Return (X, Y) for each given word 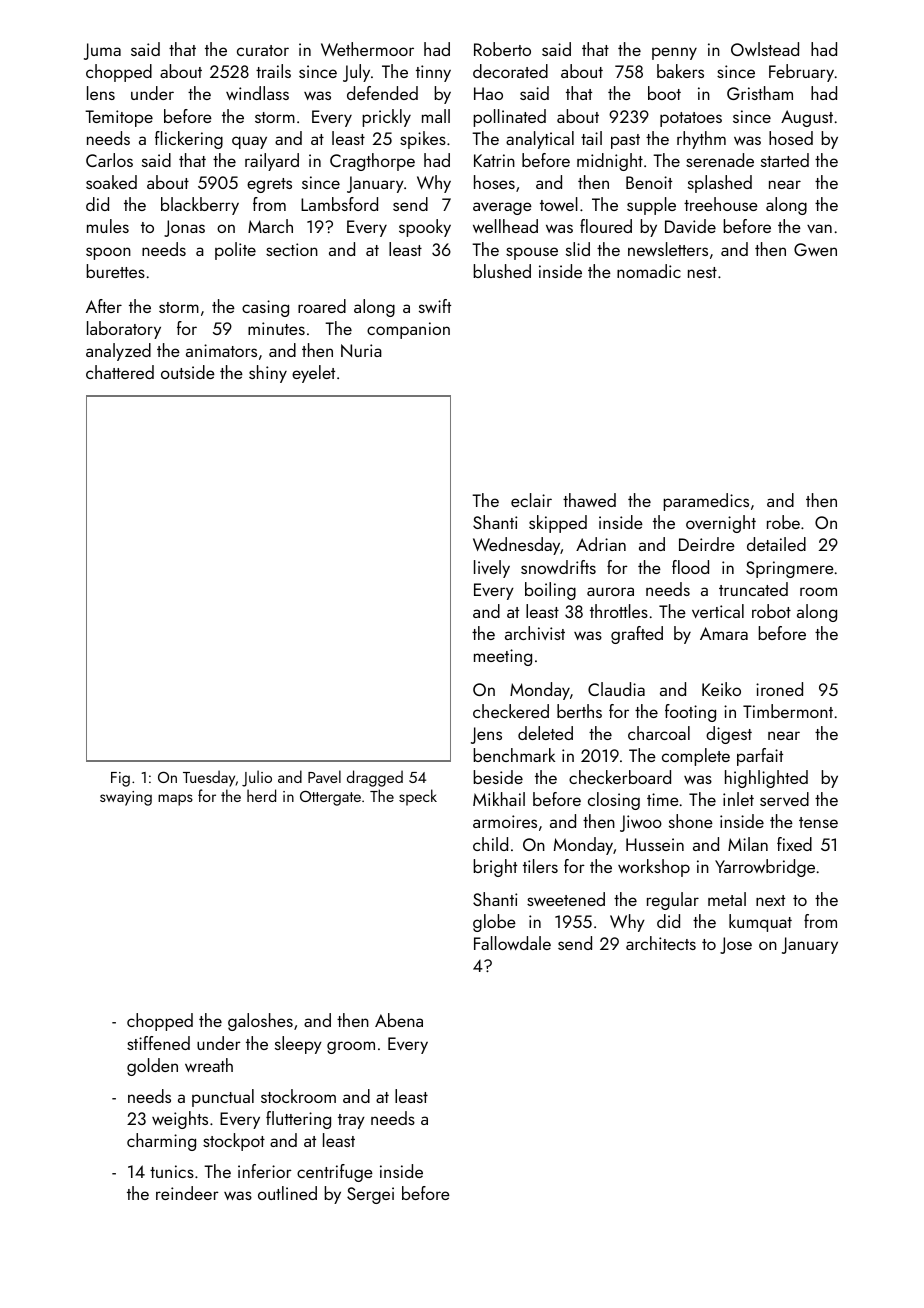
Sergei (370, 1195)
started (785, 160)
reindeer (187, 1193)
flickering (189, 140)
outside (188, 372)
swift (435, 306)
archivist (535, 633)
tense (818, 822)
